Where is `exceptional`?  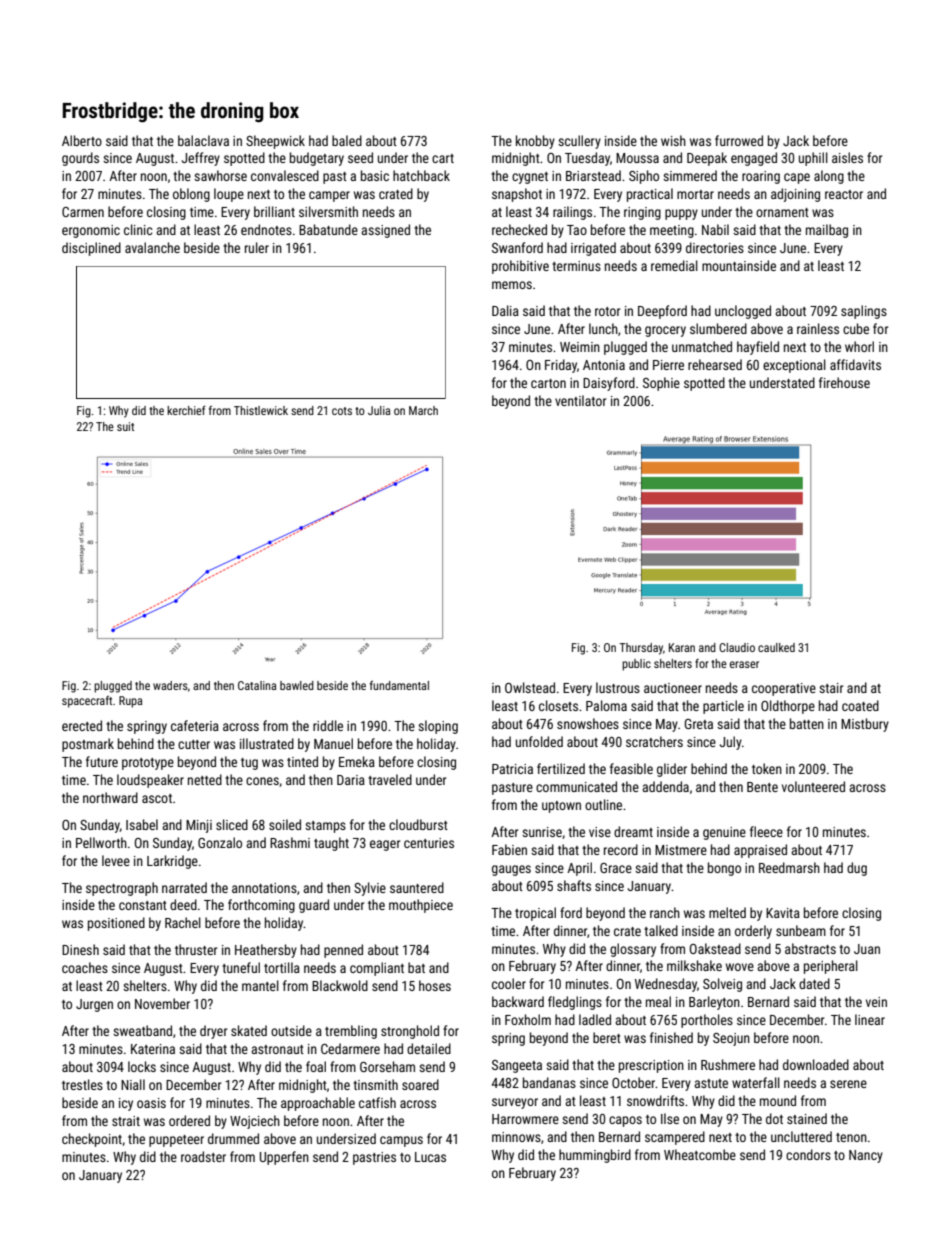 exceptional is located at coordinates (794, 366).
